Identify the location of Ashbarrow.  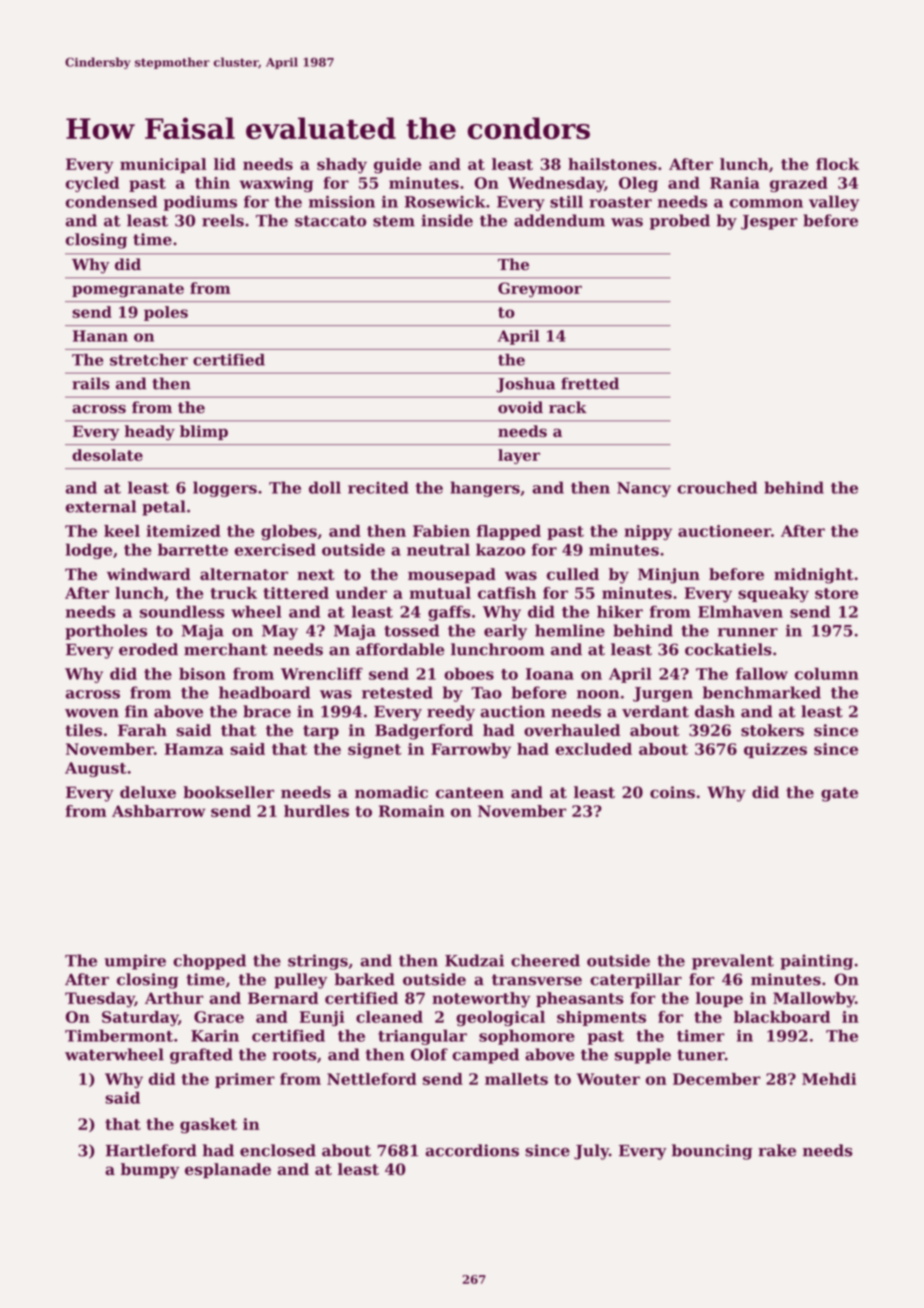
(159, 811).
